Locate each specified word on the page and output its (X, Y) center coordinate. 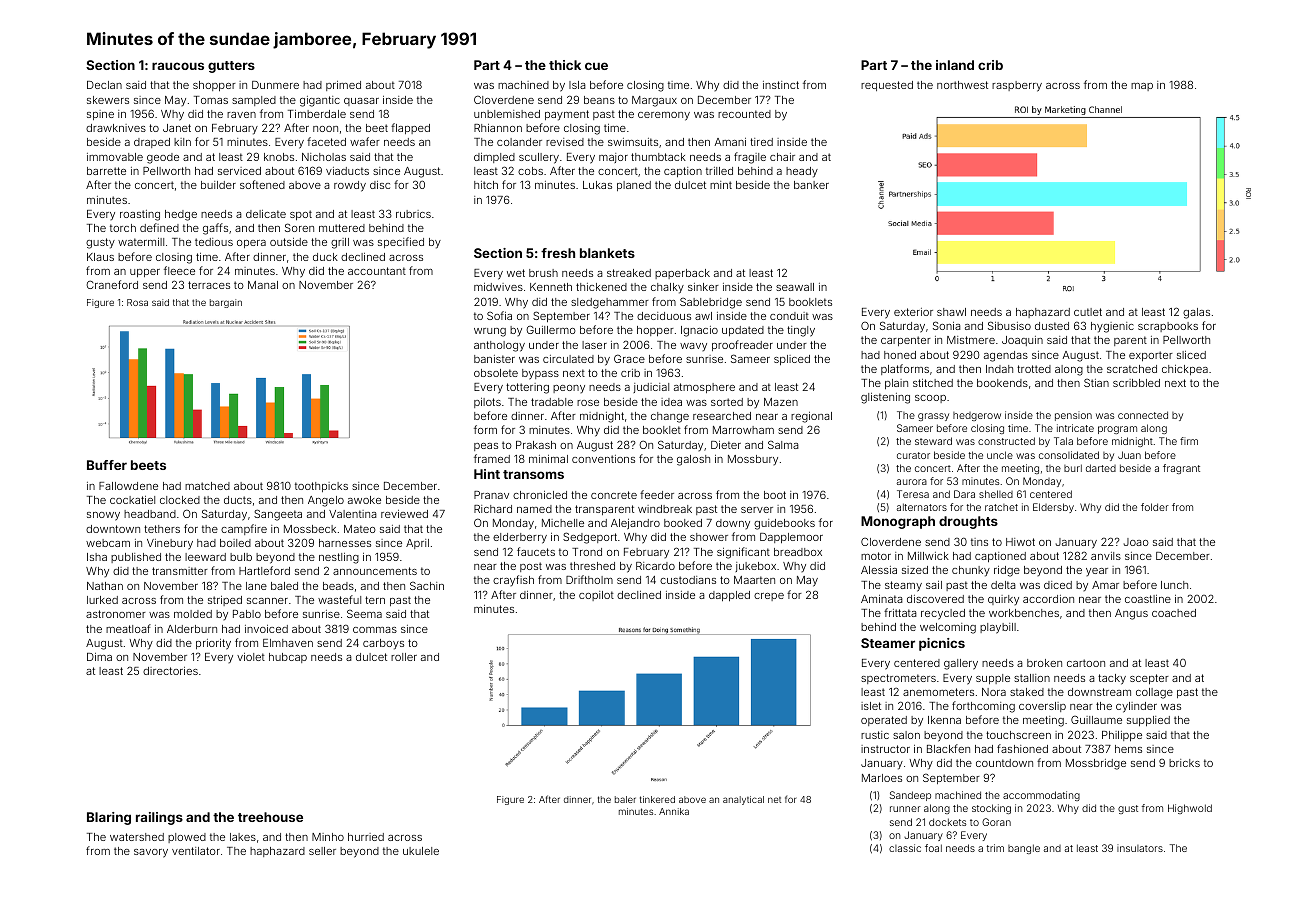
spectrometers (898, 679)
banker (811, 185)
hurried (366, 837)
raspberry (1017, 86)
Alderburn (192, 629)
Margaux (654, 101)
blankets (607, 253)
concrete (614, 495)
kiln (182, 142)
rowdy (350, 186)
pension (1073, 416)
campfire (244, 529)
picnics (942, 644)
